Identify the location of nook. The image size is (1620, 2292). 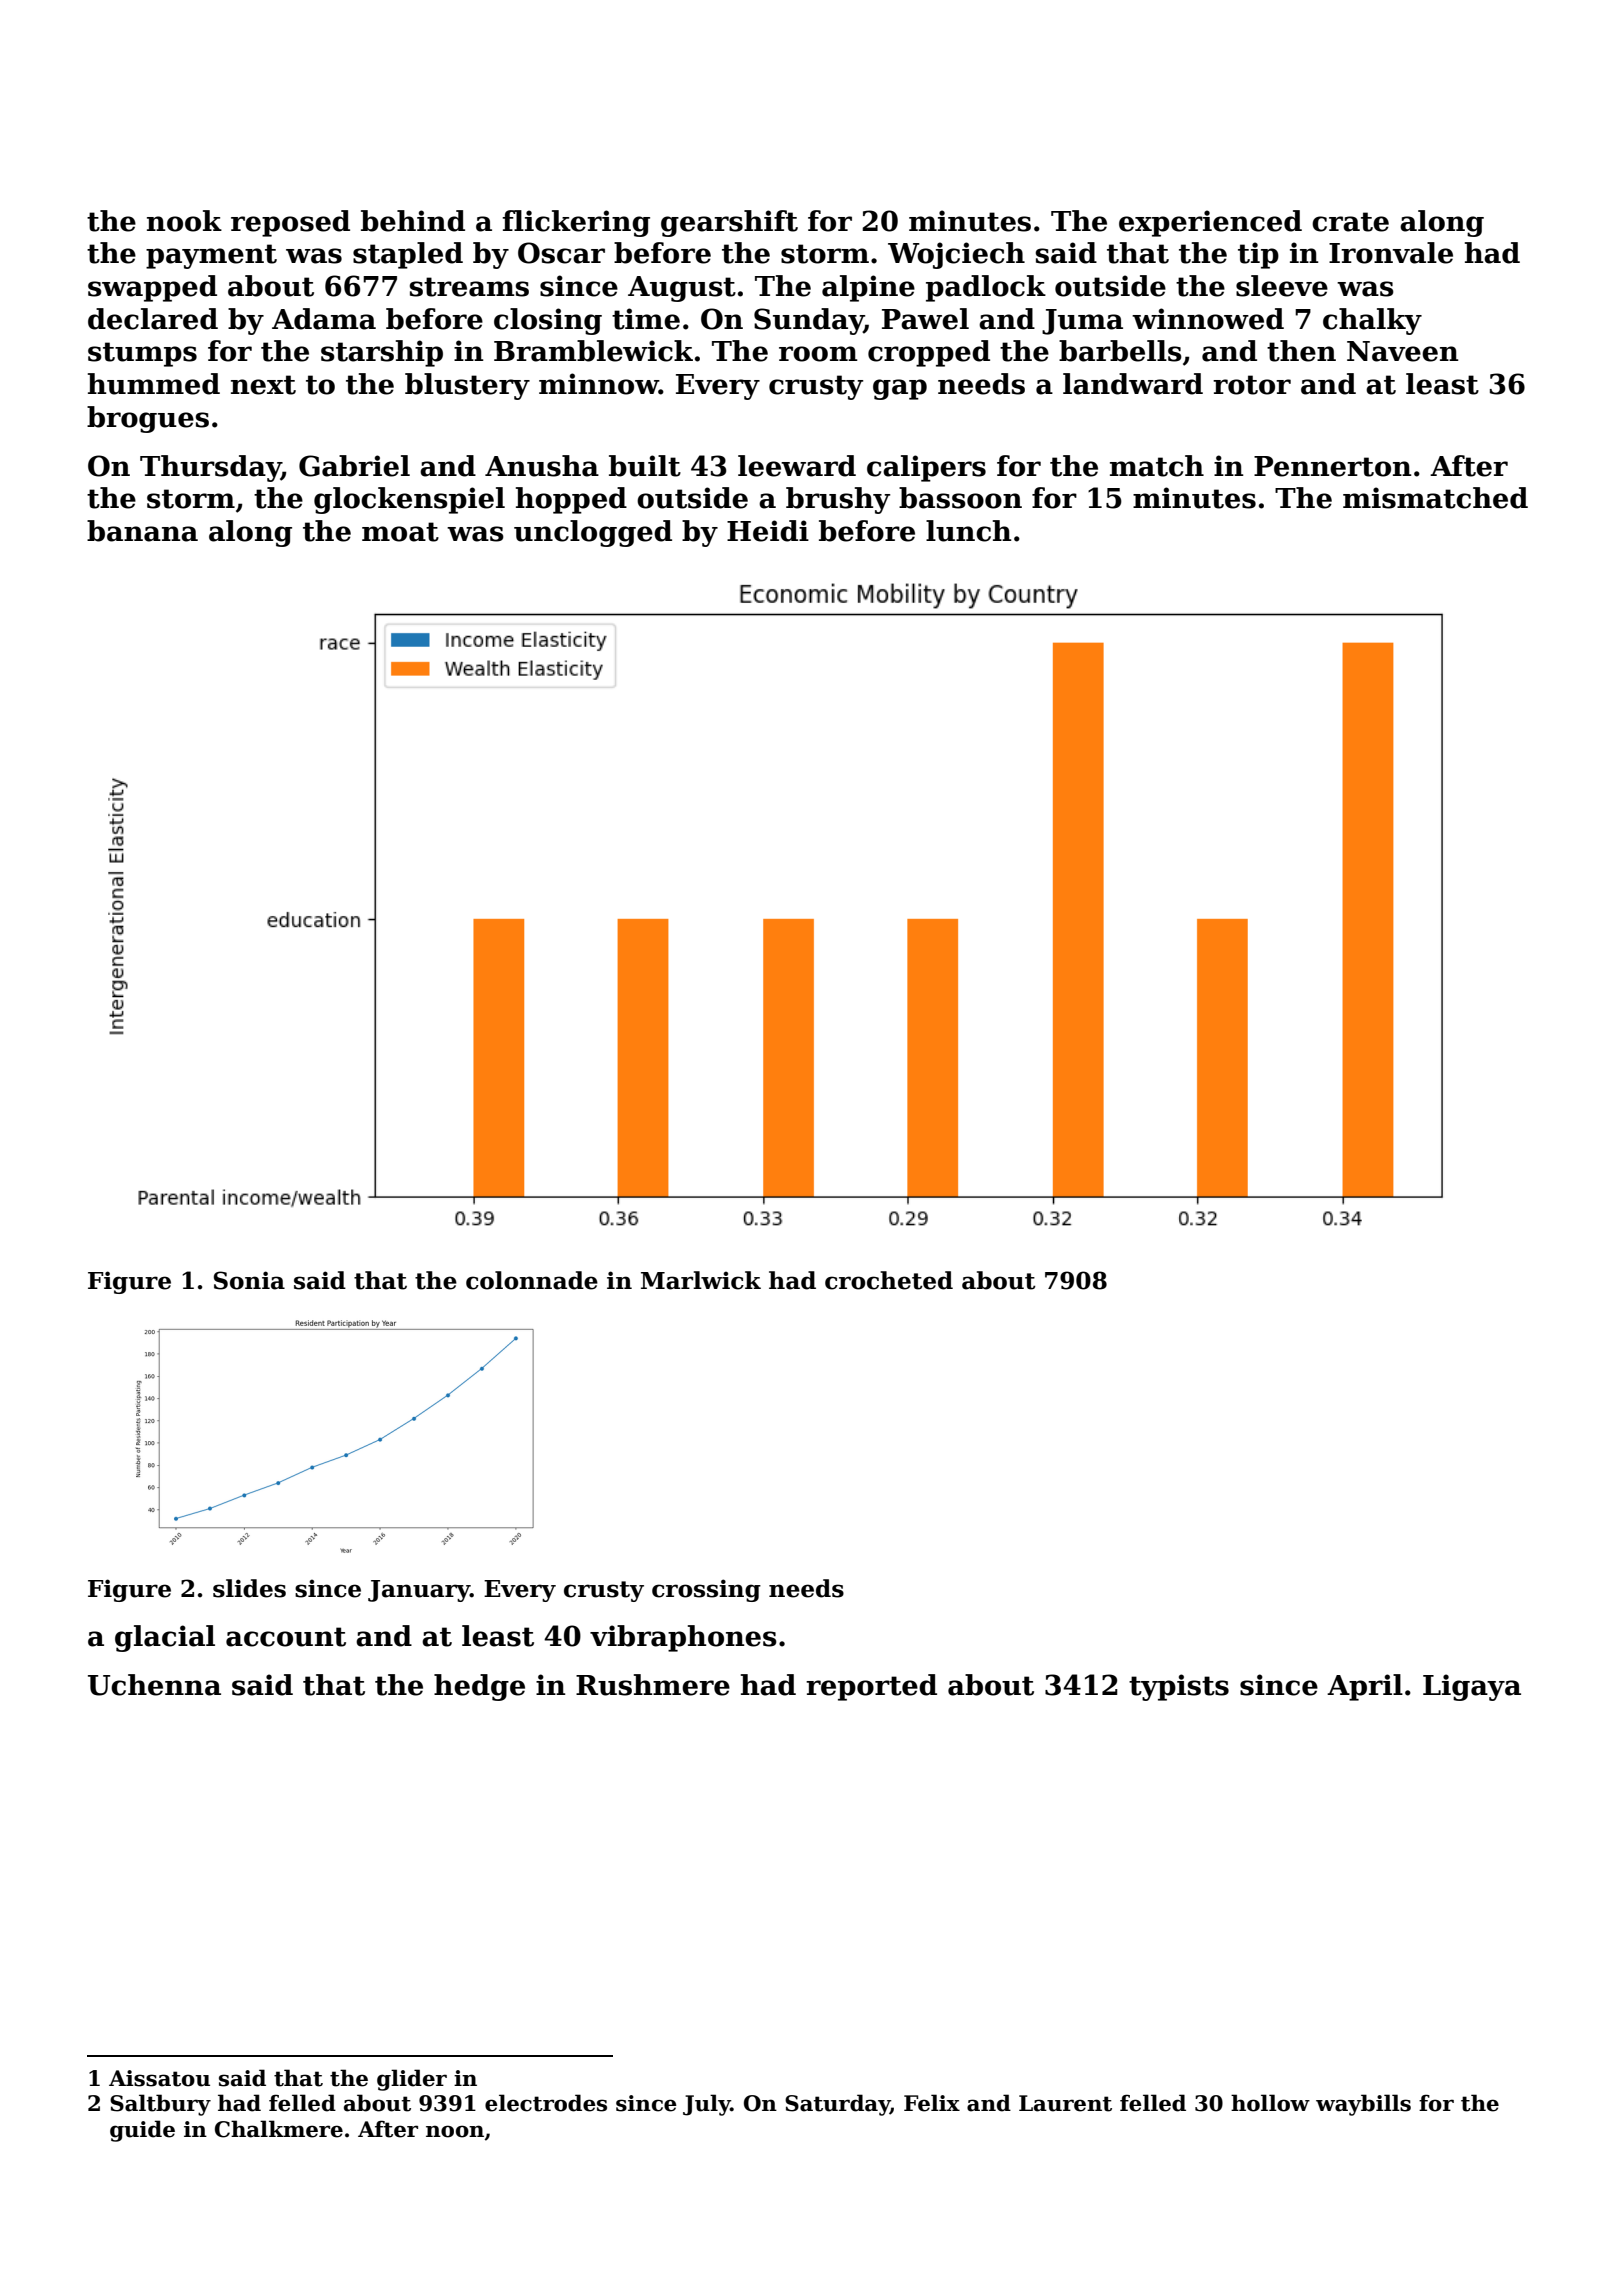
(184, 221).
